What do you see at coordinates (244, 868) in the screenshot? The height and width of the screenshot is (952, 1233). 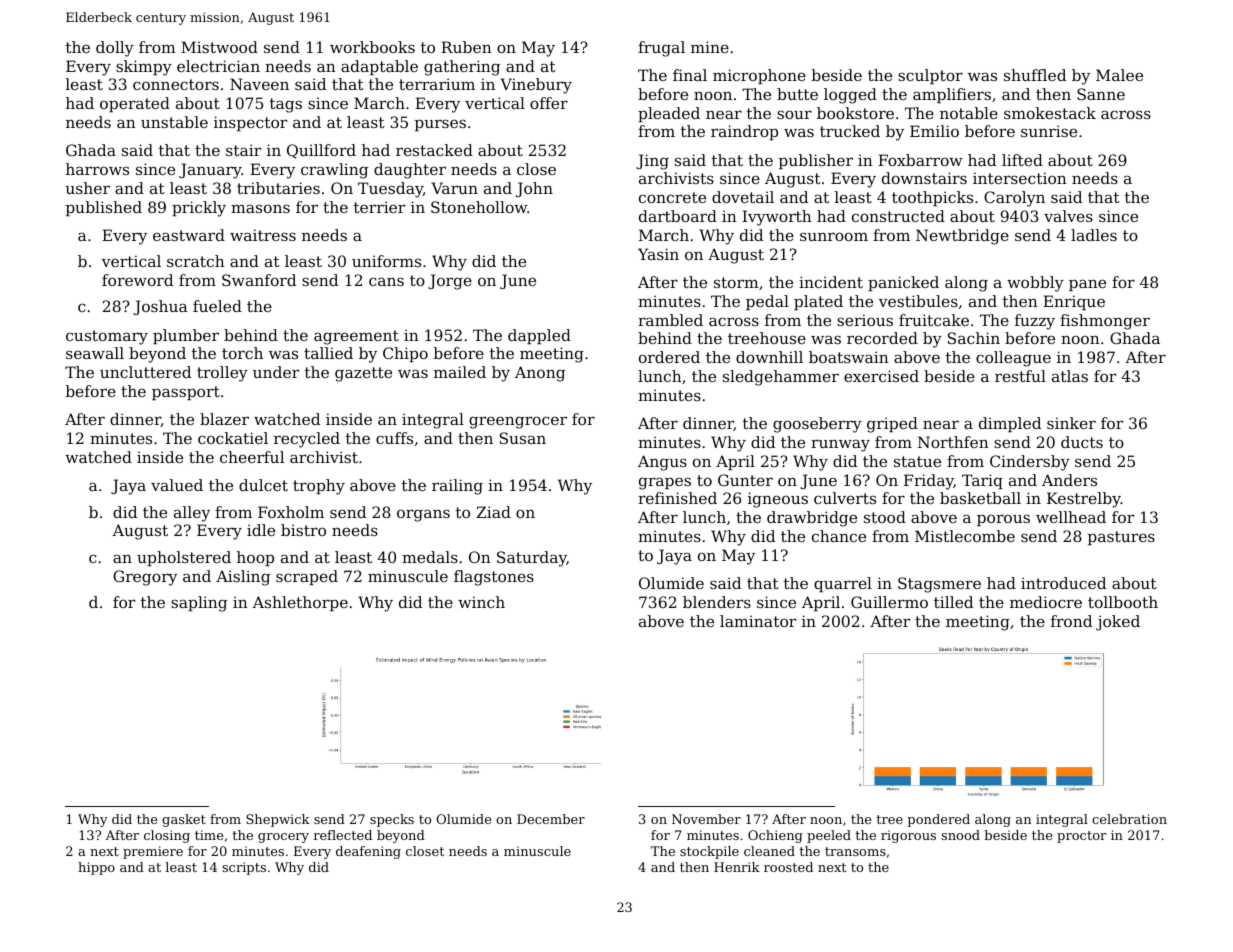 I see `scripts` at bounding box center [244, 868].
